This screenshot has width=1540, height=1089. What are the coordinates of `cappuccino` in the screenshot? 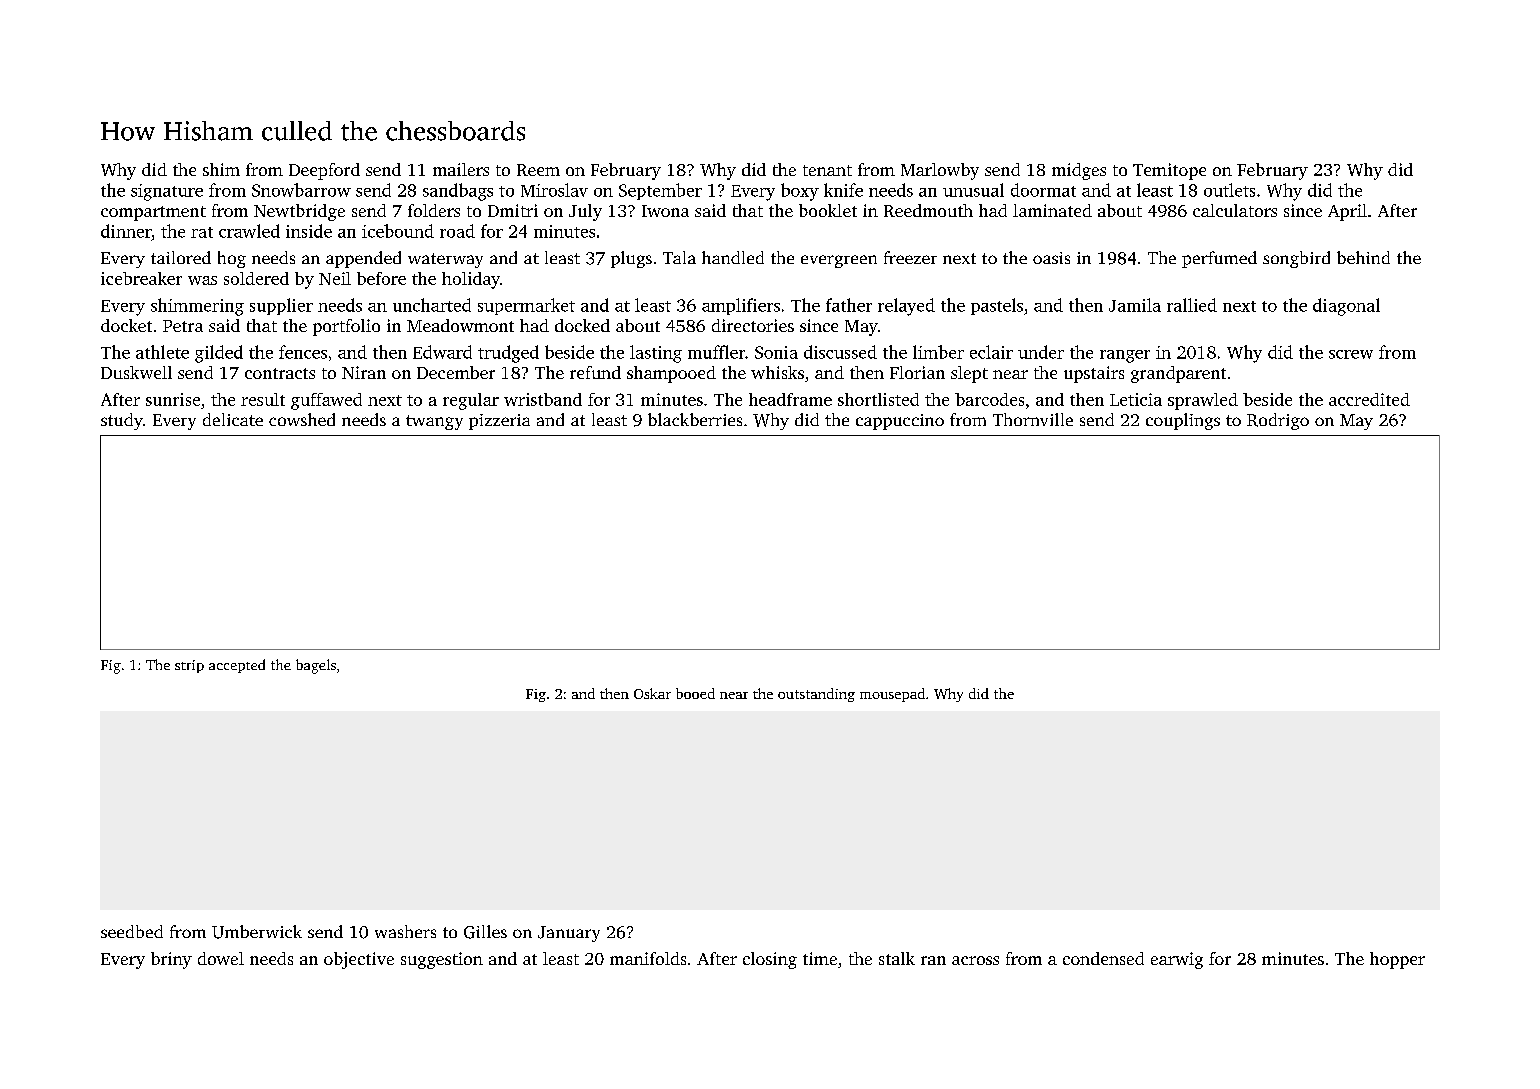 It's located at (900, 422).
